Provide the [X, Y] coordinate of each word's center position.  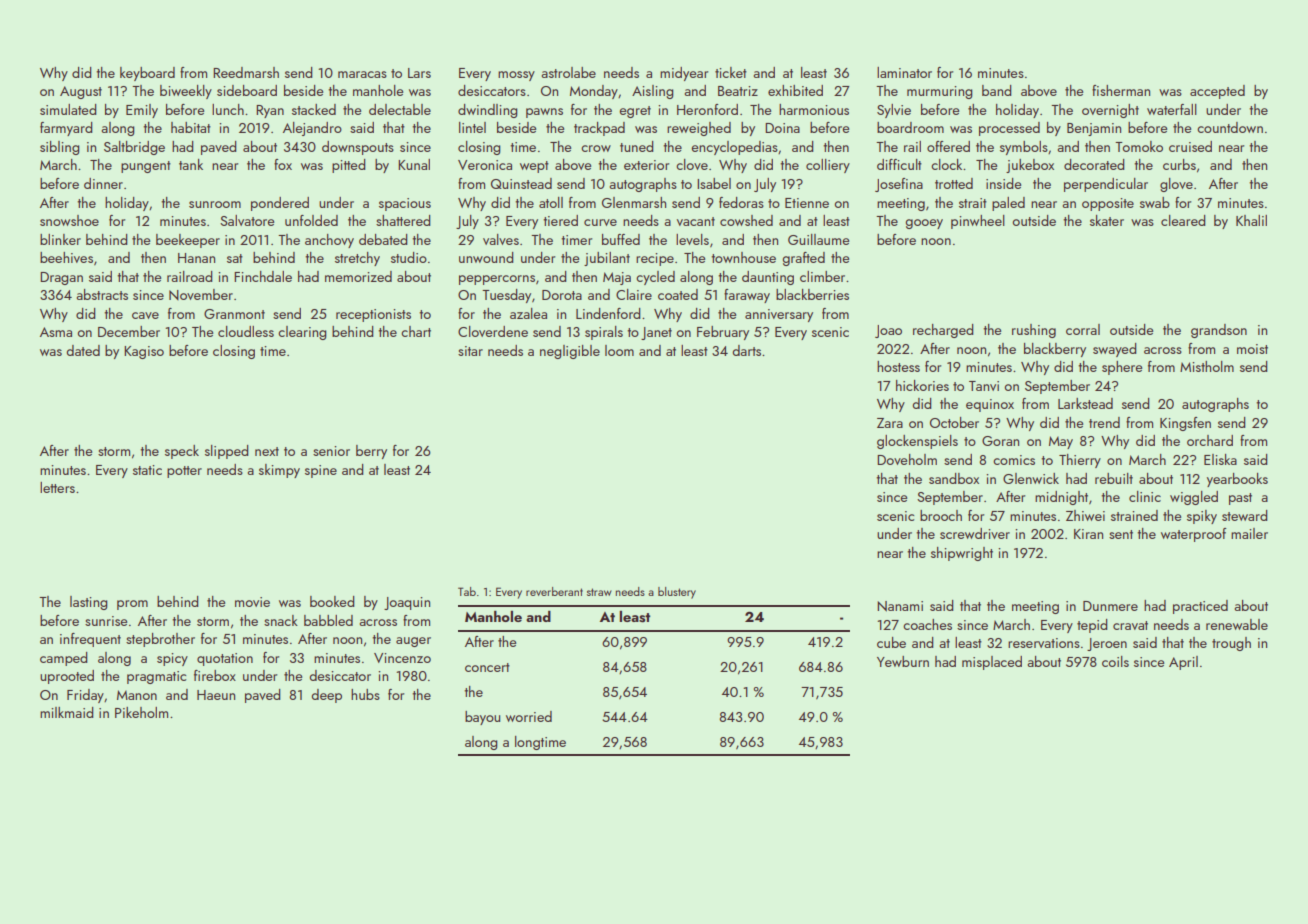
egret [635, 112]
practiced [1200, 607]
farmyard [66, 129]
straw [599, 592]
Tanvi [984, 386]
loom [619, 350]
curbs [1179, 164]
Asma [56, 332]
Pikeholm [141, 712]
